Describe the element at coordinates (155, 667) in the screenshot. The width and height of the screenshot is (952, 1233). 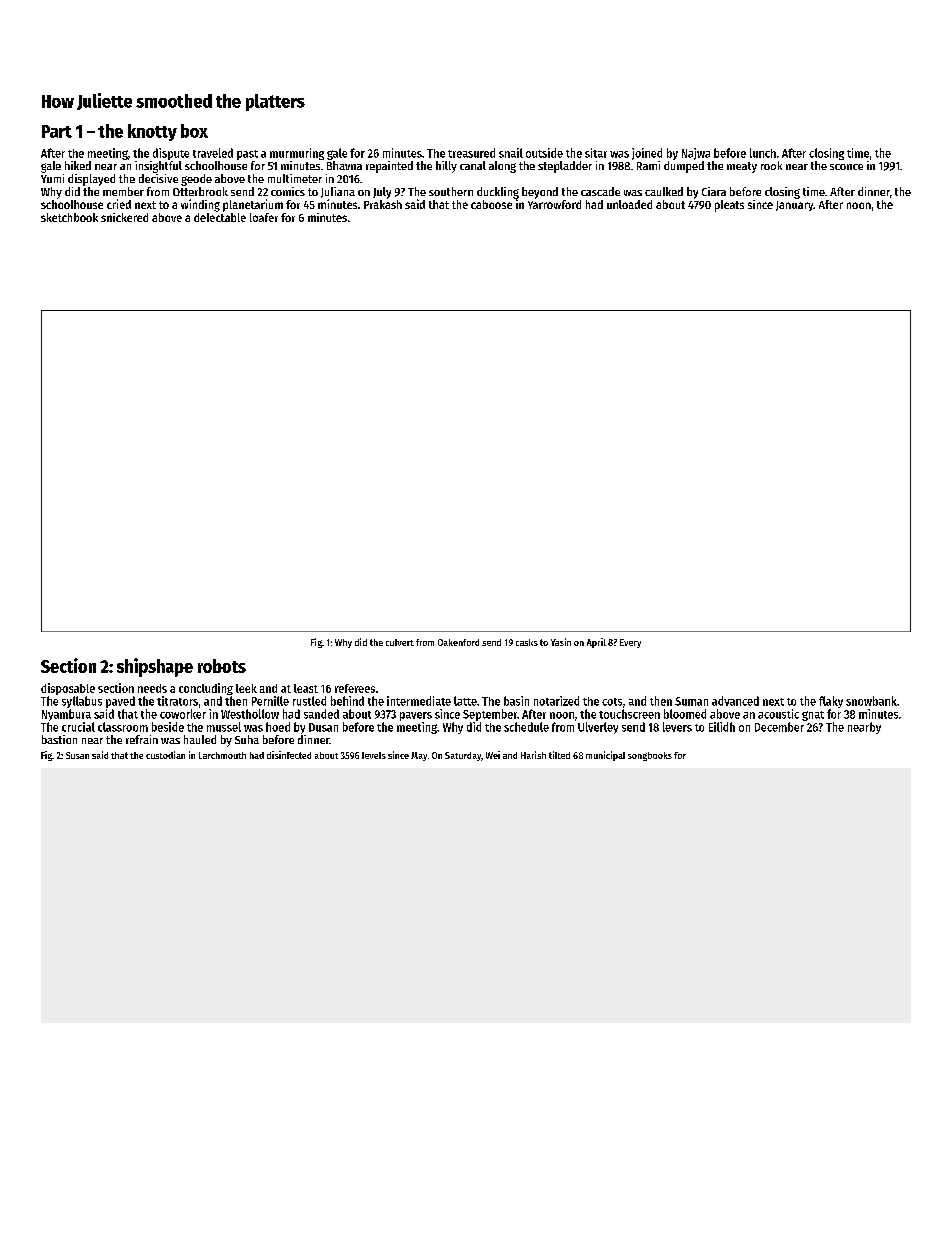
I see `shipshape` at that location.
